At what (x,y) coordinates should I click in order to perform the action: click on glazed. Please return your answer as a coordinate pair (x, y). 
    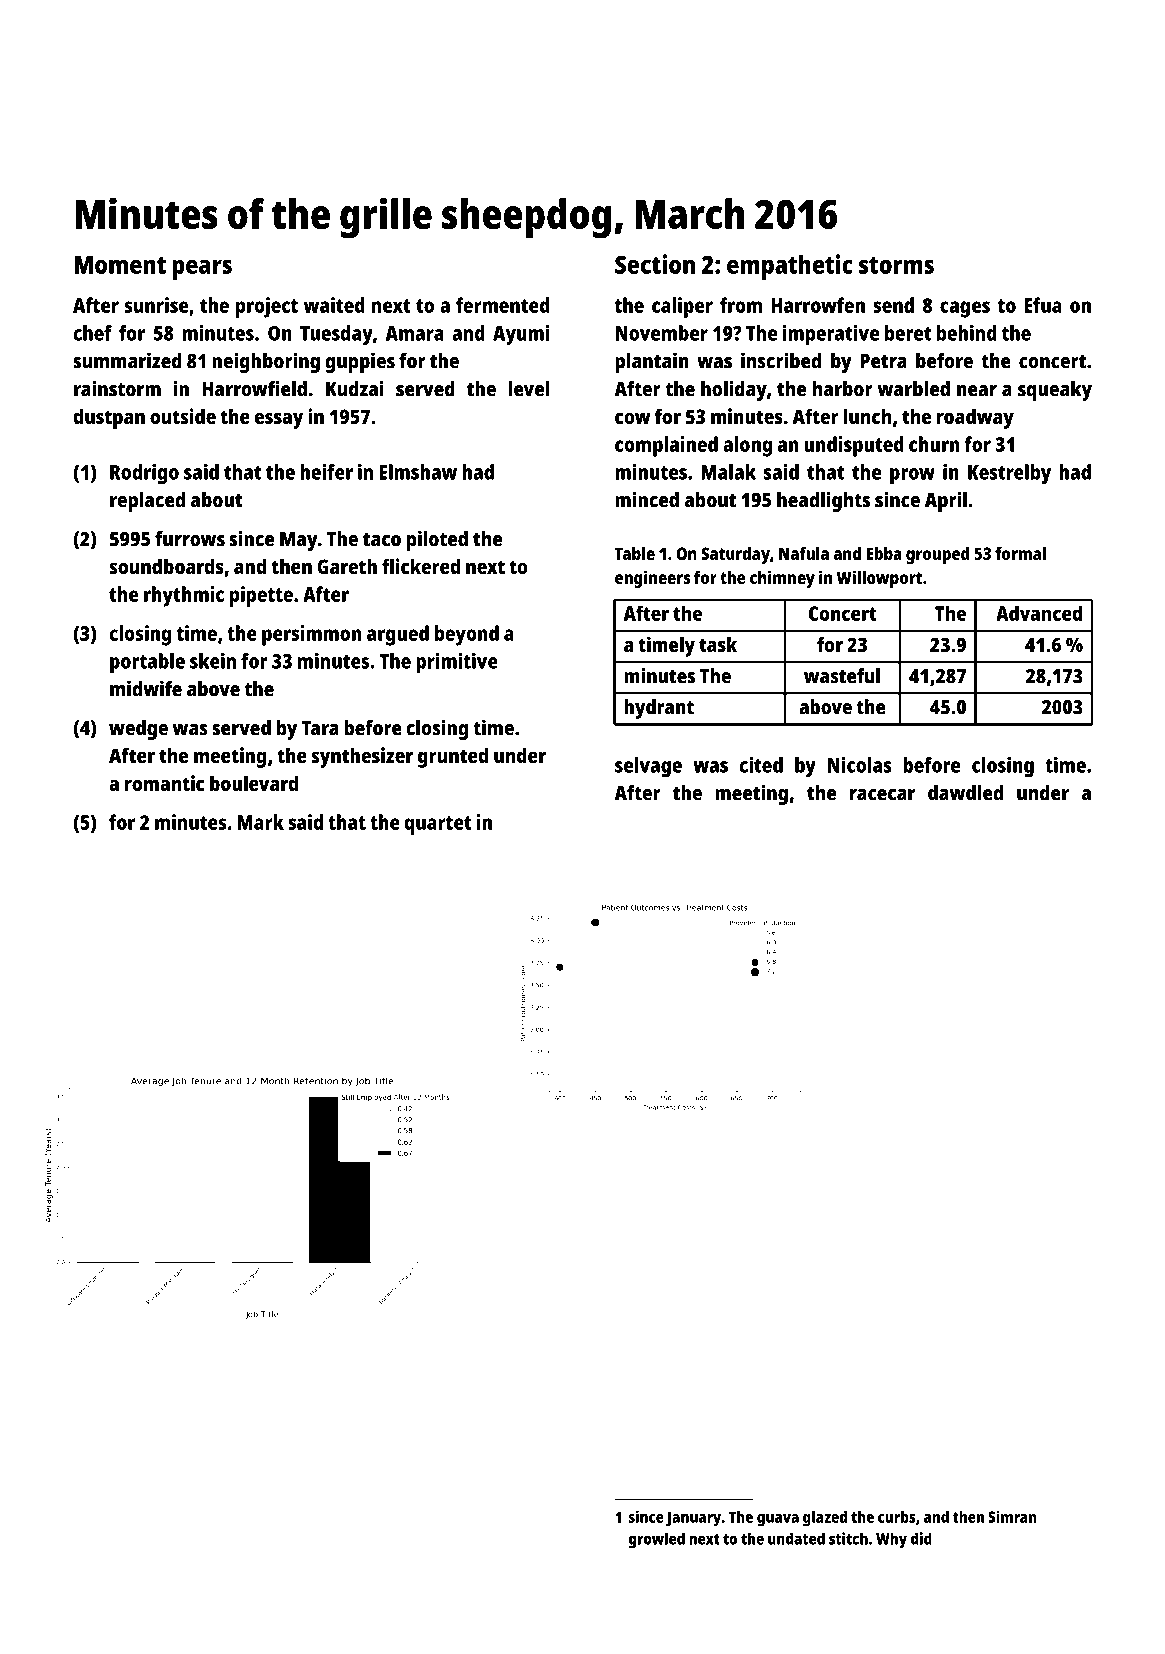
    Looking at the image, I should click on (825, 1519).
